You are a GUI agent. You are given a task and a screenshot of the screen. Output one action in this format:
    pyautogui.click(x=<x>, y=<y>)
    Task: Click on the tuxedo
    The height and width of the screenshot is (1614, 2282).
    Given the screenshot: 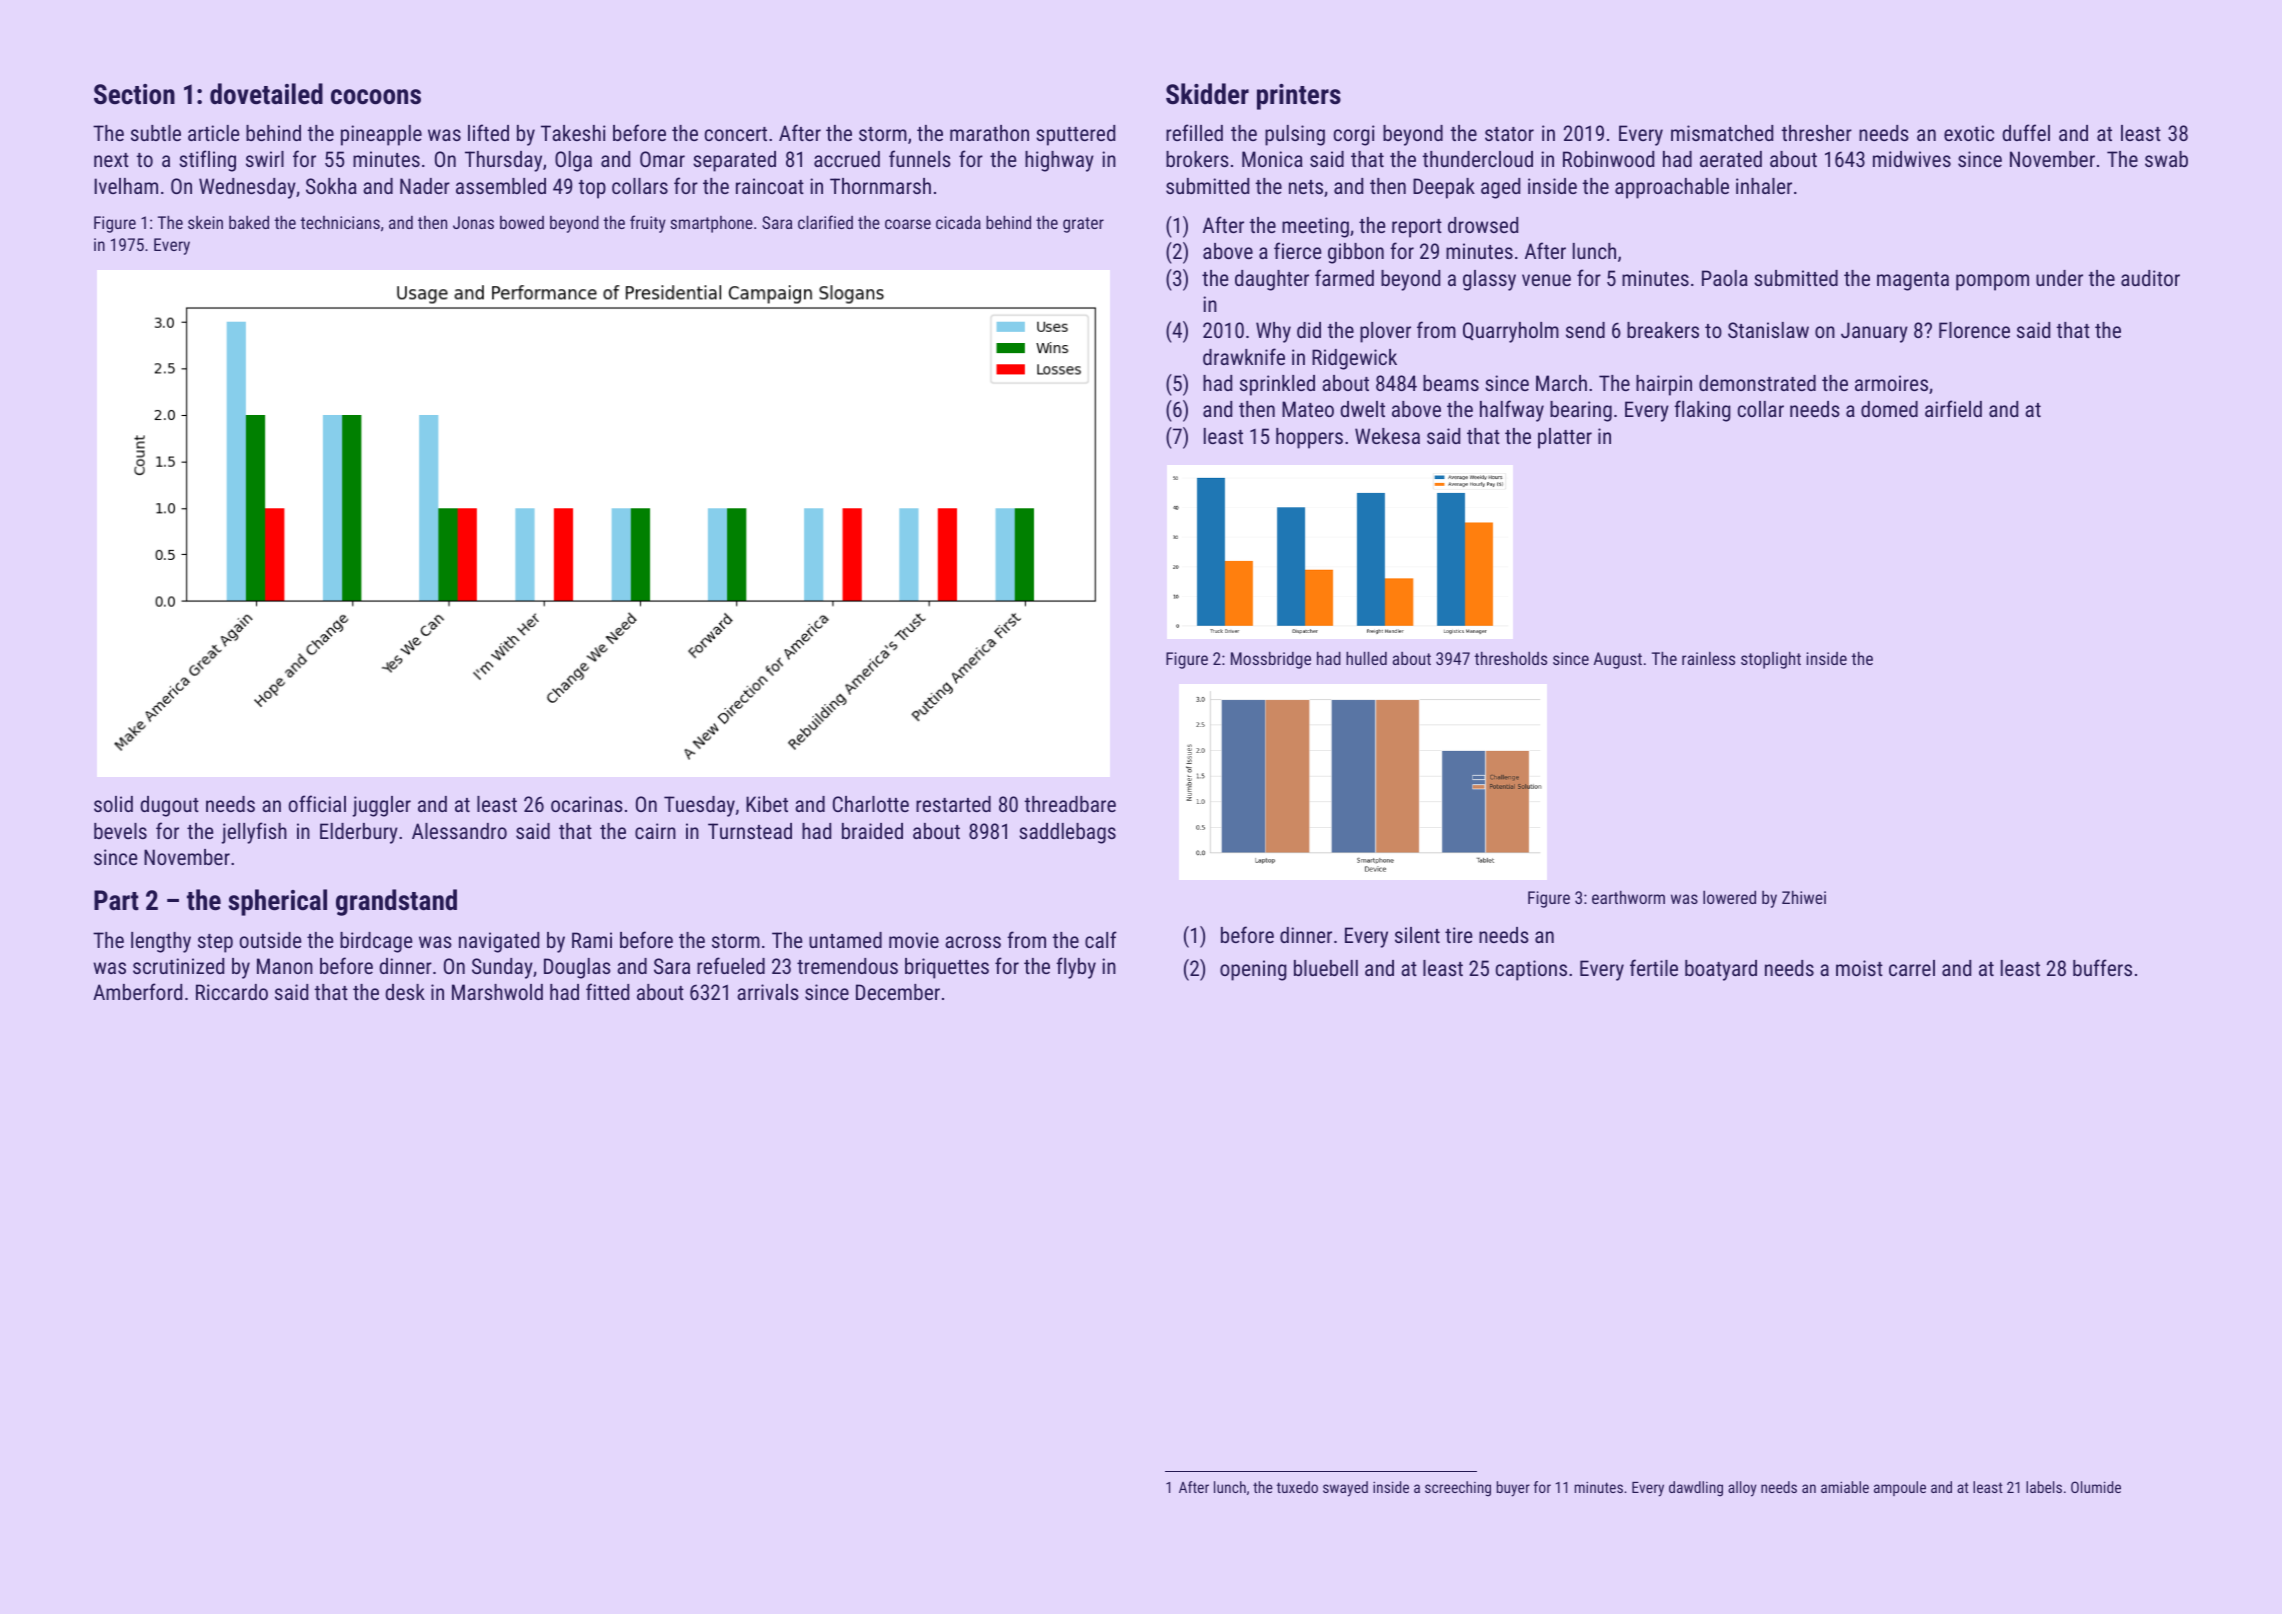 What is the action you would take?
    pyautogui.click(x=1297, y=1487)
